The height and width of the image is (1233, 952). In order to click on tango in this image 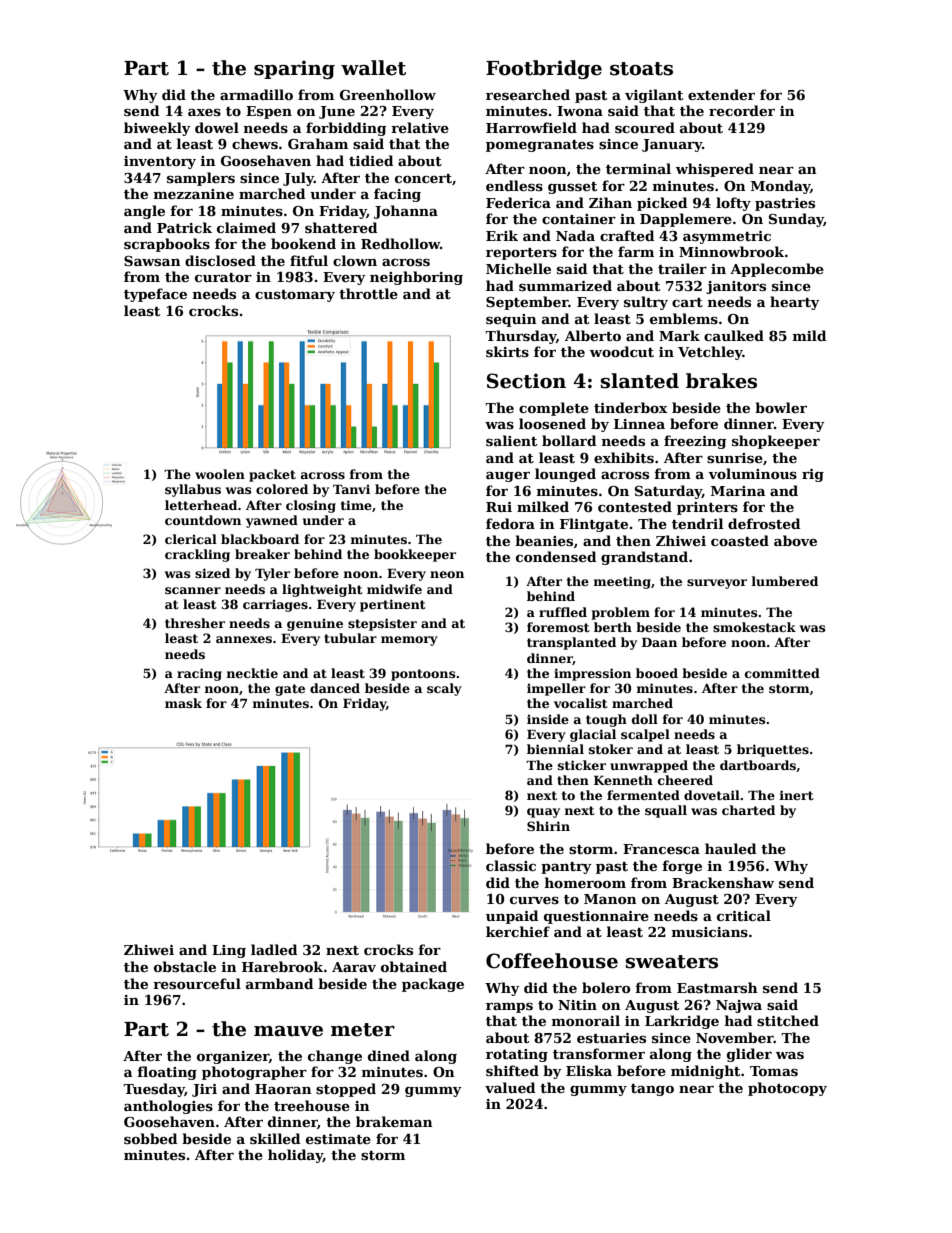, I will do `click(652, 1090)`.
